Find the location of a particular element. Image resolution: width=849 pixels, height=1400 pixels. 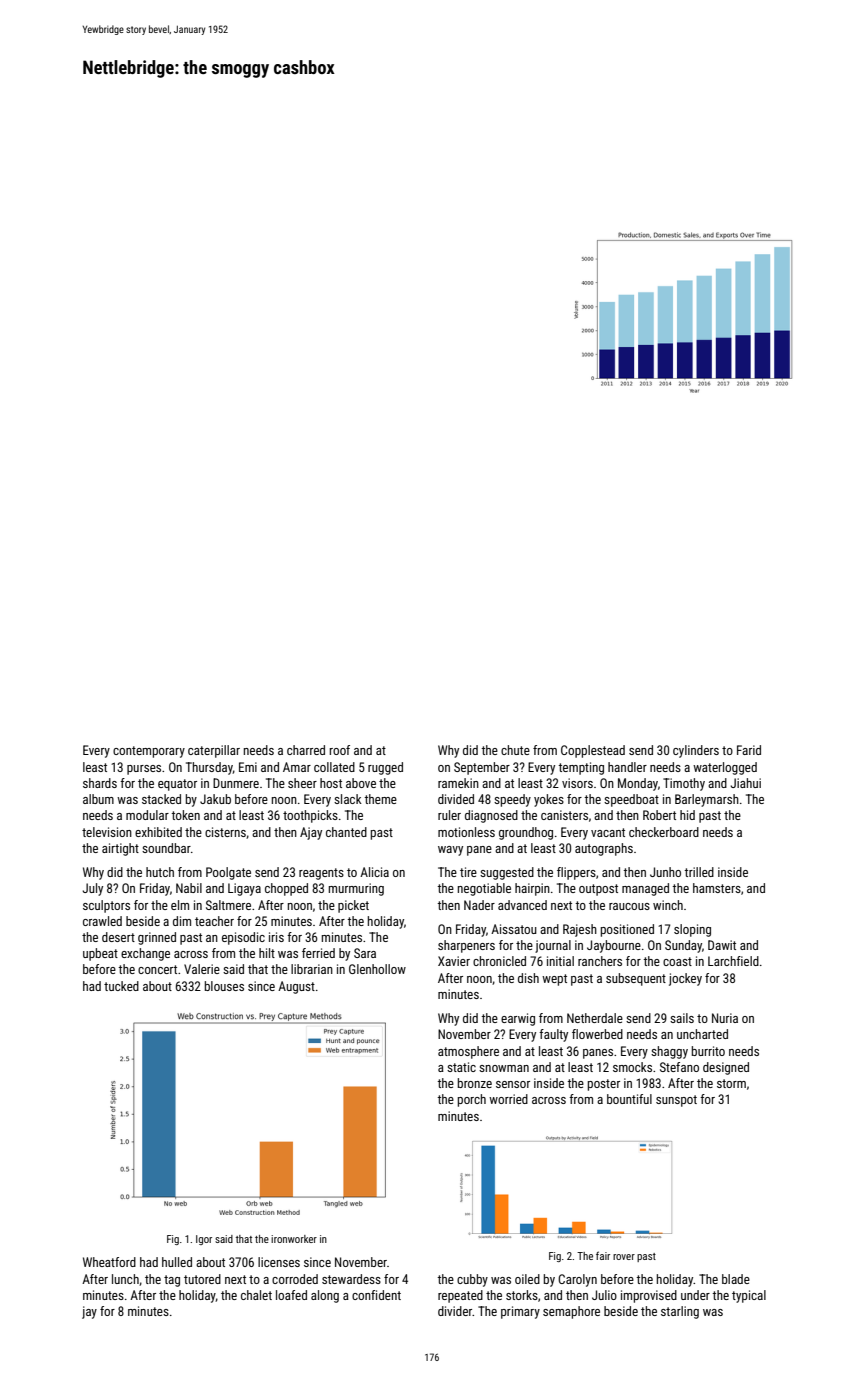

picket is located at coordinates (353, 906).
